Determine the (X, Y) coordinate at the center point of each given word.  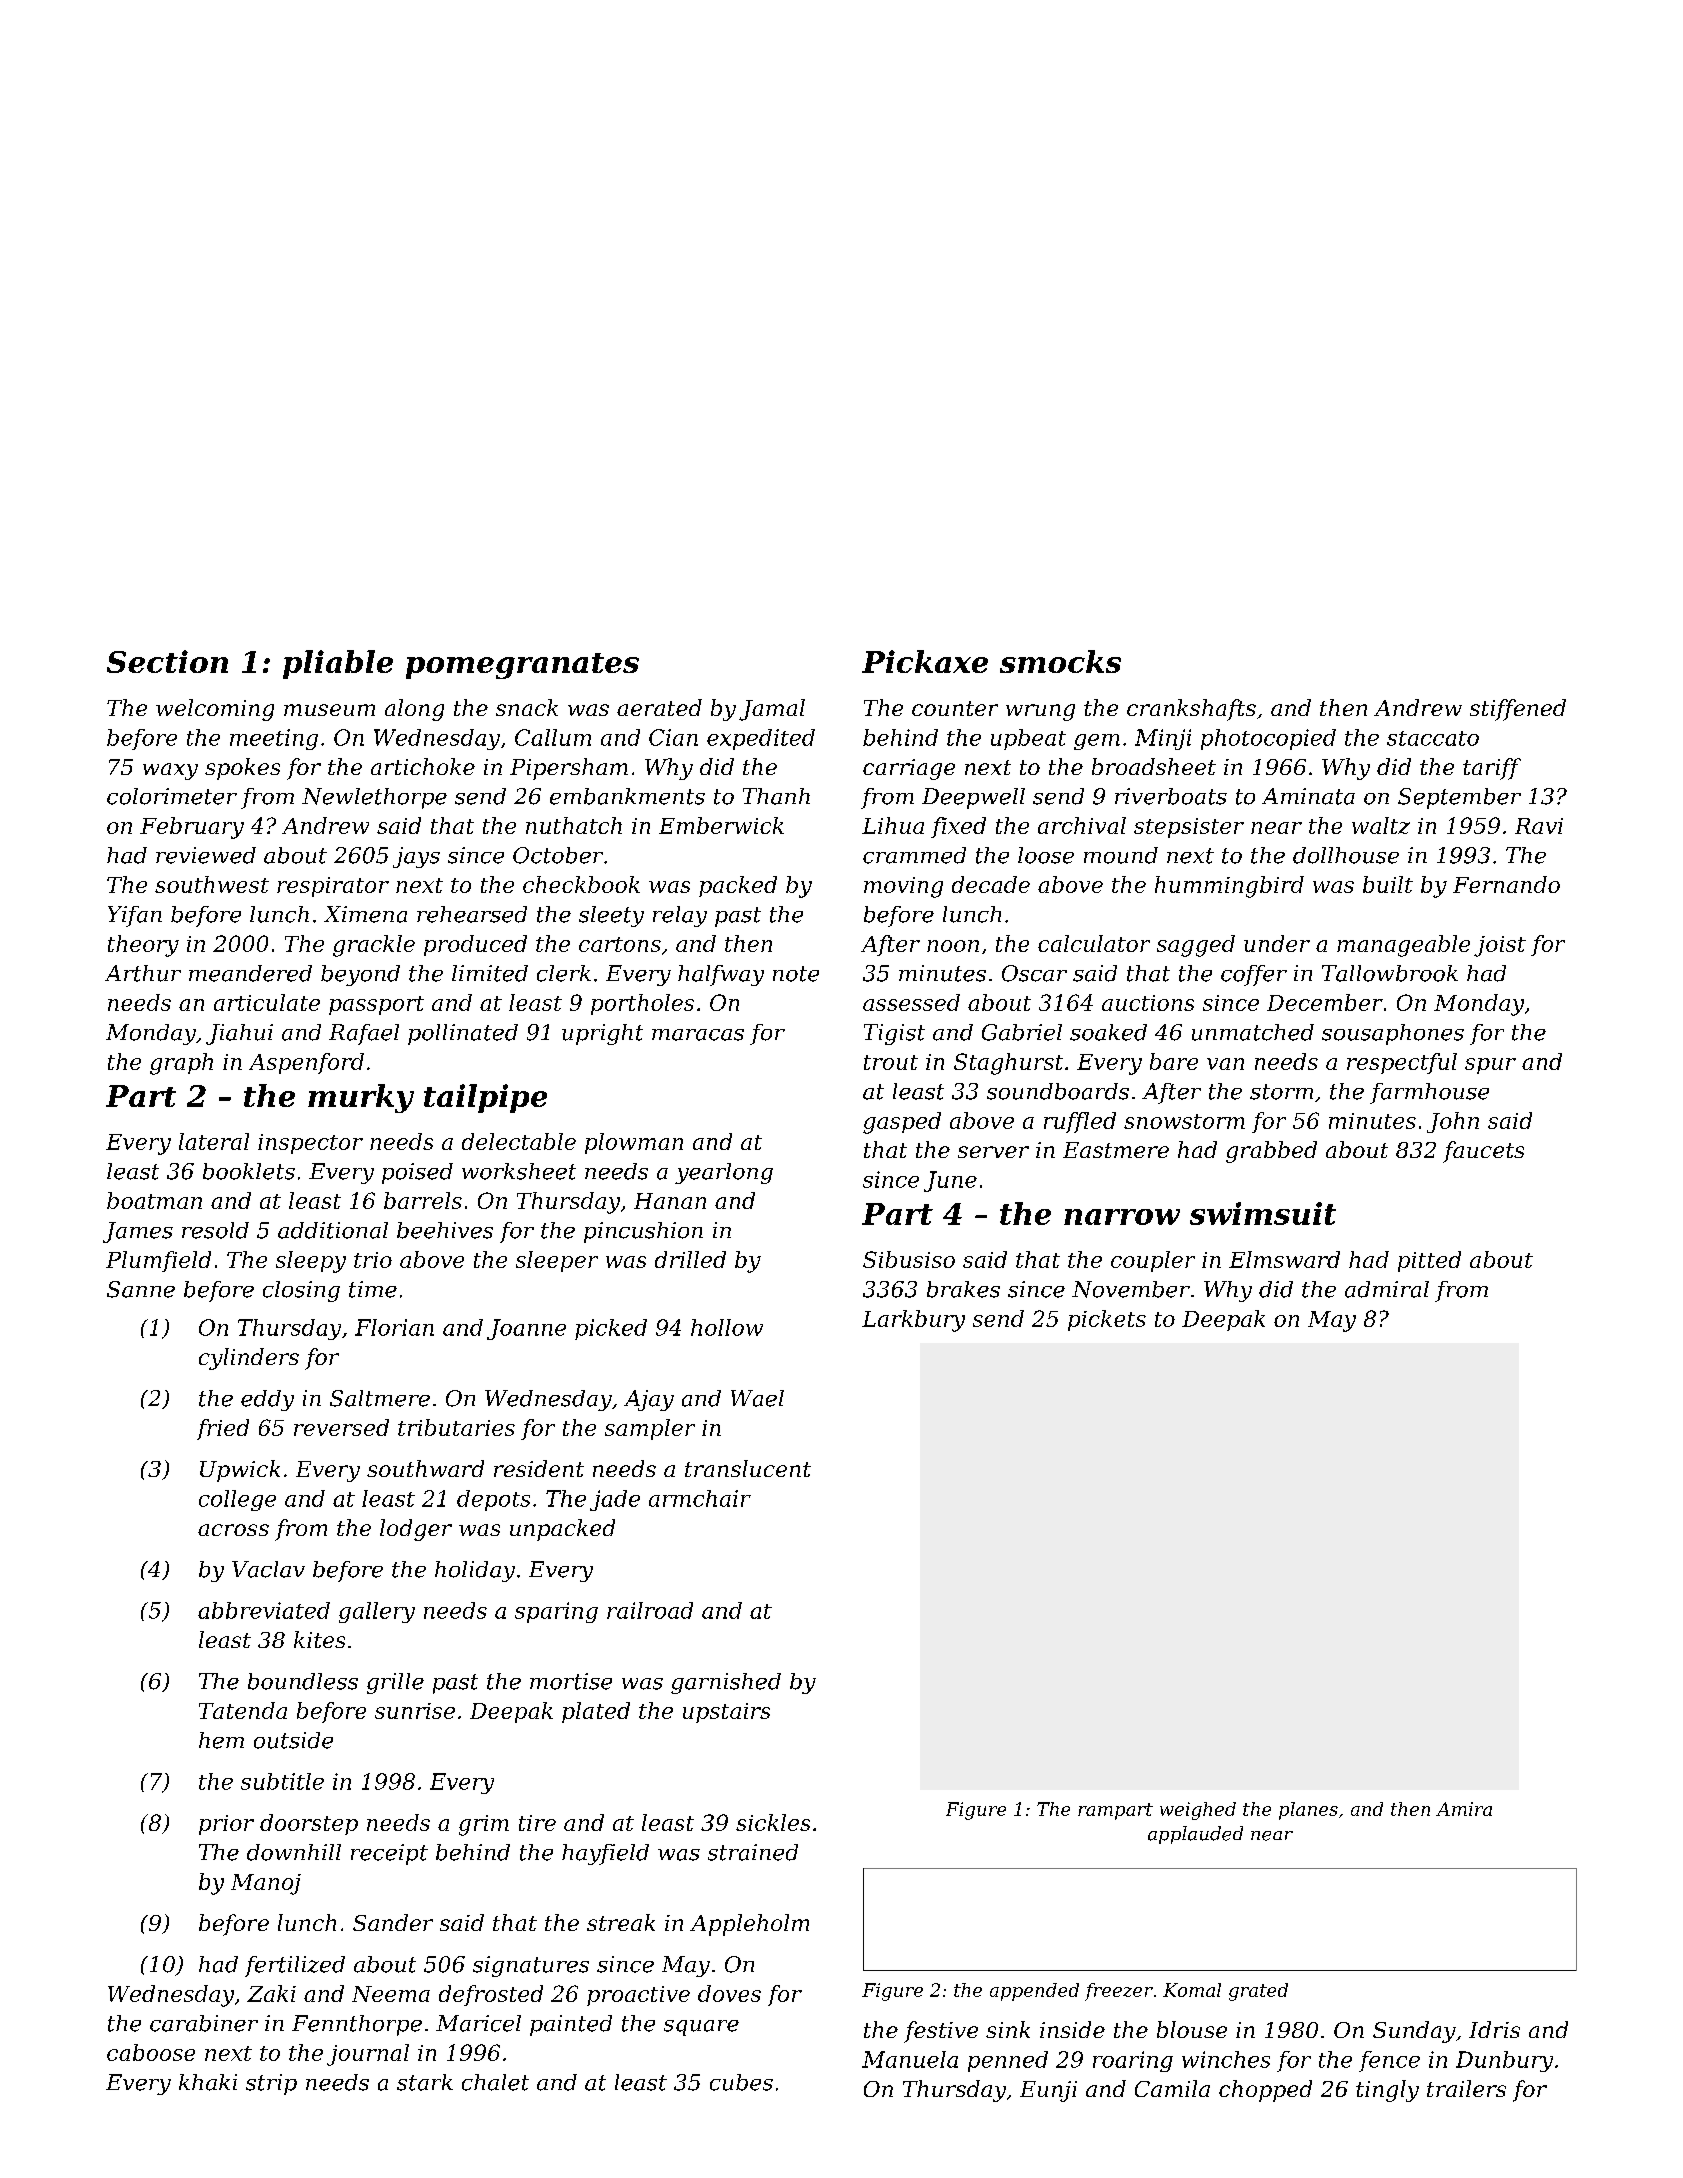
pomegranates (522, 666)
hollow (727, 1327)
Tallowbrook (1390, 973)
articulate (267, 1002)
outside (293, 1740)
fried (223, 1429)
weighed (1198, 1811)
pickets (1107, 1320)
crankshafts (1191, 710)
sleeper (557, 1261)
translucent (748, 1468)
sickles (773, 1822)
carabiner (204, 2023)
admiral (1387, 1289)
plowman (634, 1143)
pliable (338, 664)
